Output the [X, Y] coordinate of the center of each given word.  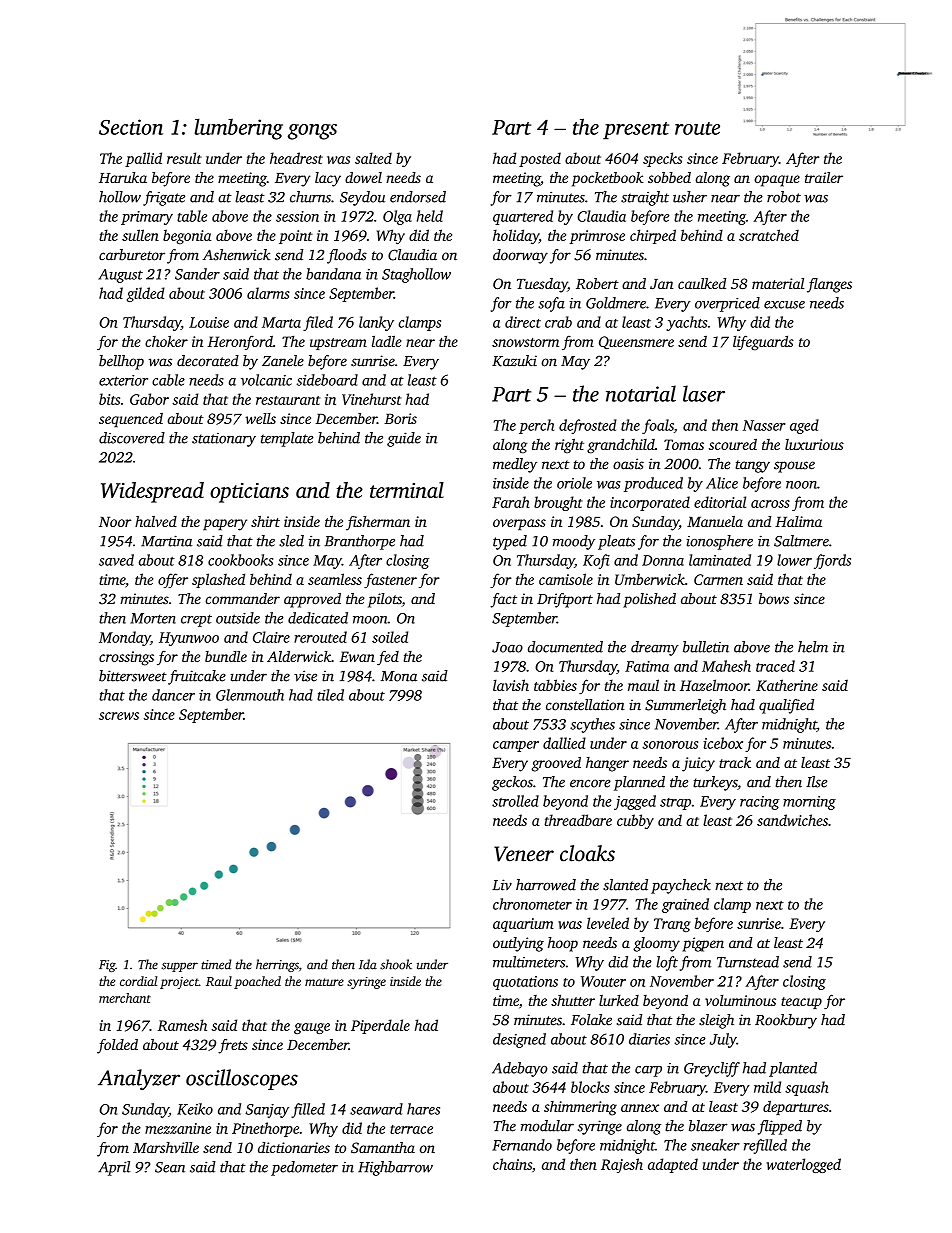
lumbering [239, 129]
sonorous [670, 745]
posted [540, 159]
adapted [673, 1165]
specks [663, 159]
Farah [511, 502]
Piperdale [380, 1026]
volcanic [266, 380]
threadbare [578, 820]
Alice [722, 483]
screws [119, 716]
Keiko [195, 1109]
